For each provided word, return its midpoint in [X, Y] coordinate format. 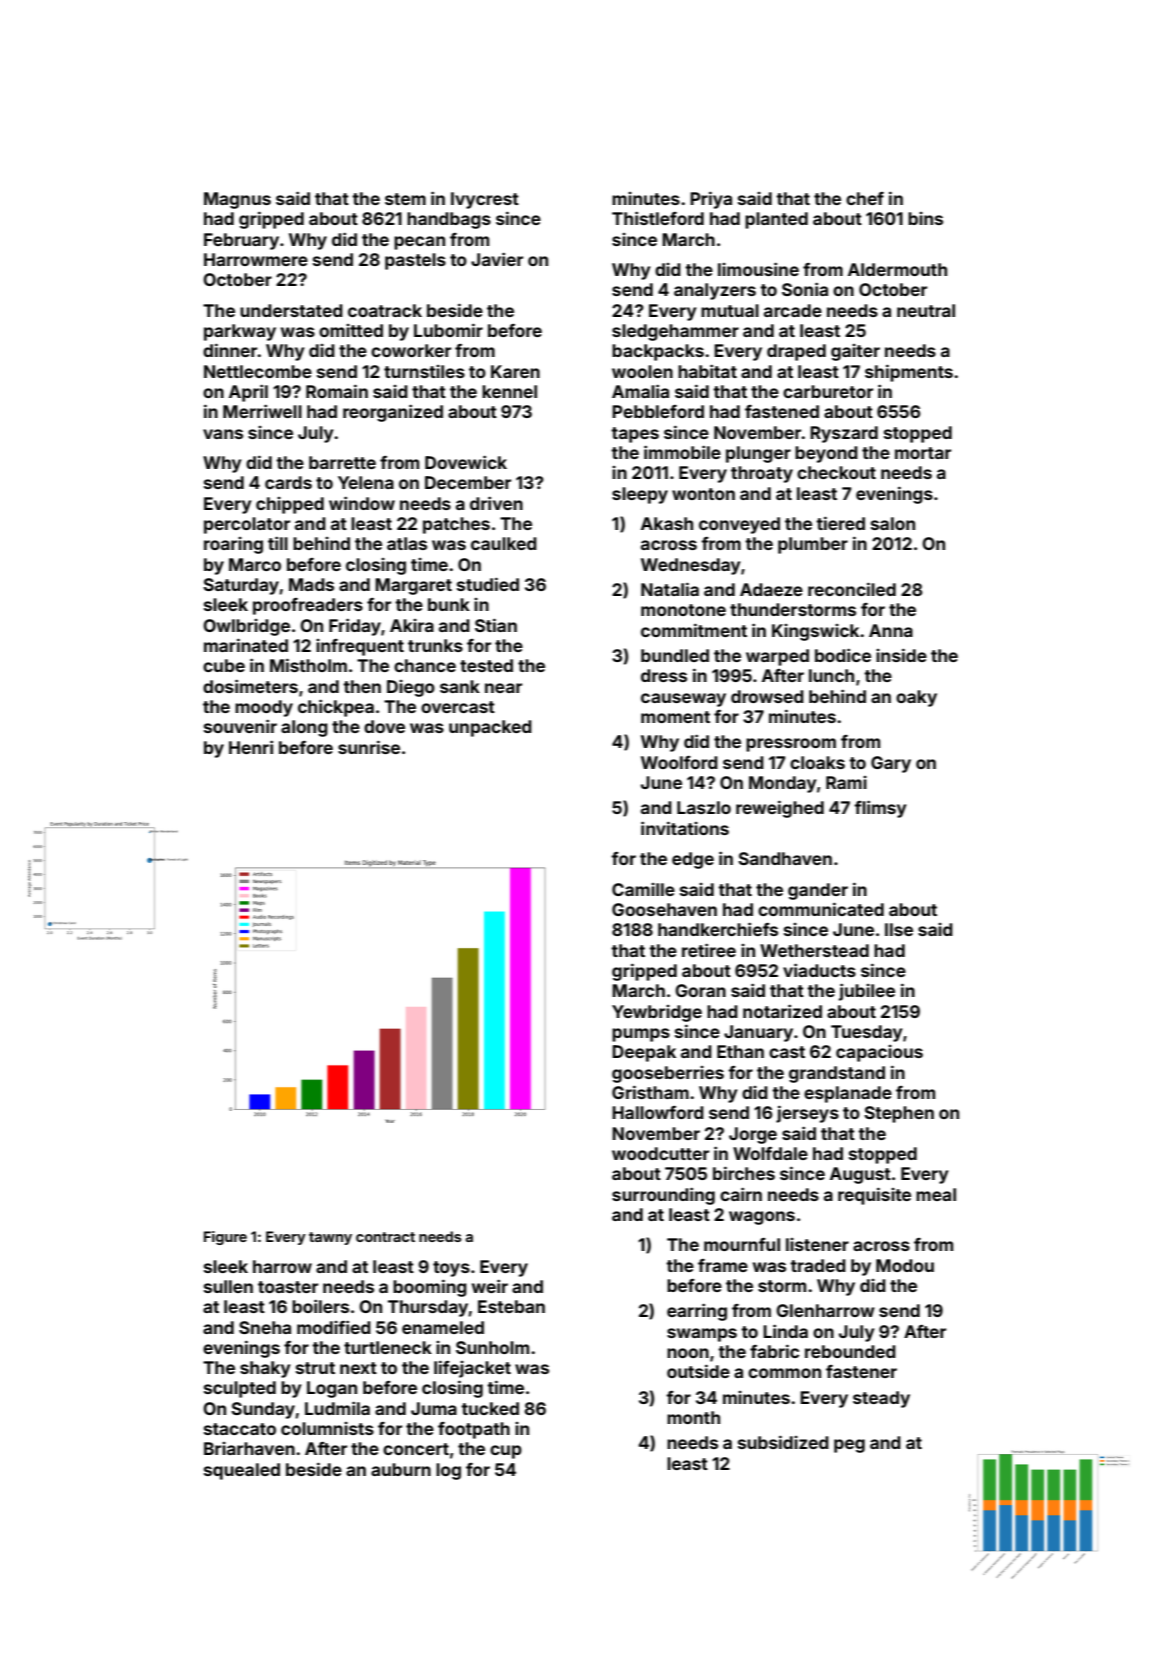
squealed [242, 1471]
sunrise [369, 747]
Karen [515, 371]
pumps [641, 1035]
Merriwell [262, 411]
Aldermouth [897, 269]
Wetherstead [814, 950]
